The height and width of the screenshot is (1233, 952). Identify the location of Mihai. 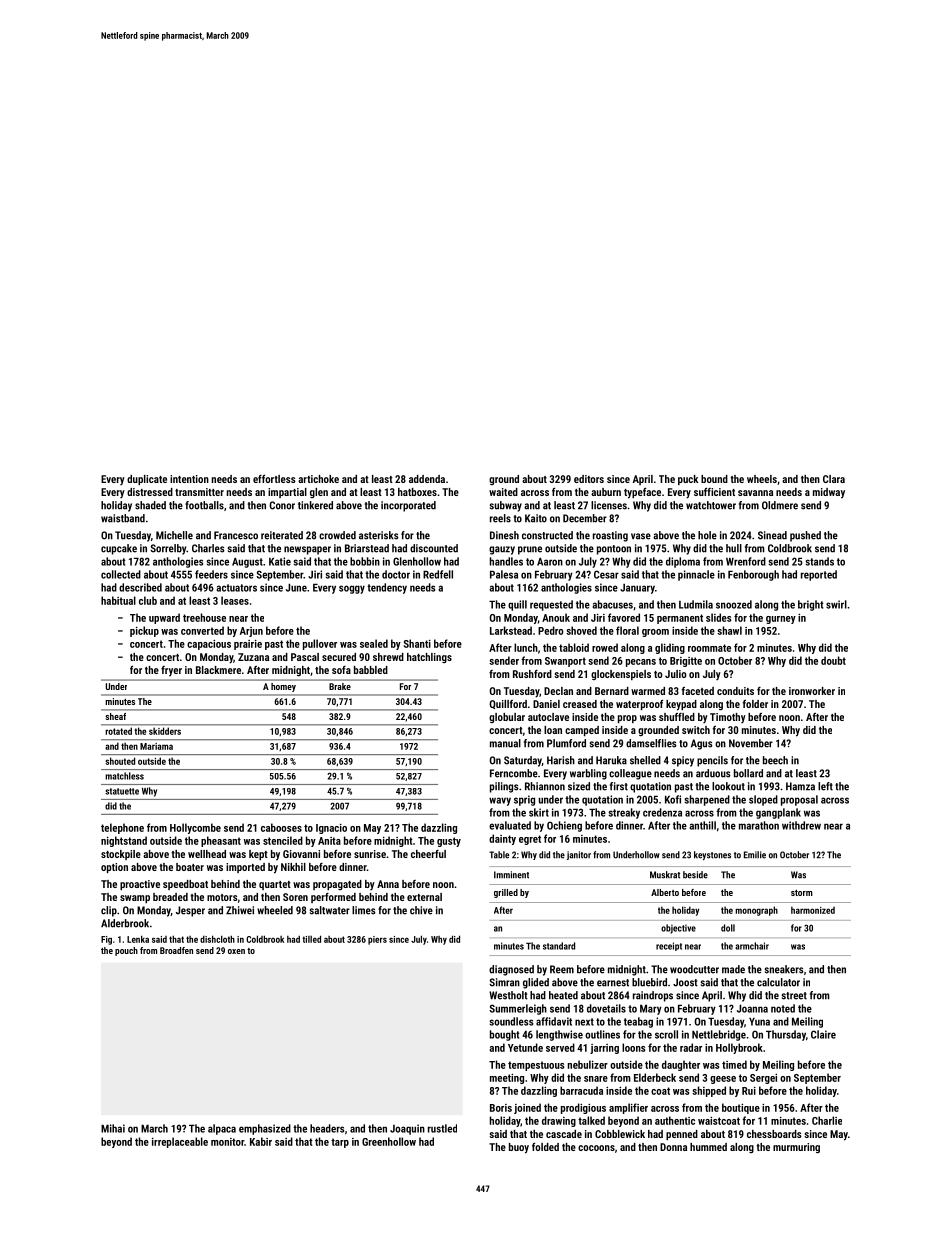
(113, 1128).
